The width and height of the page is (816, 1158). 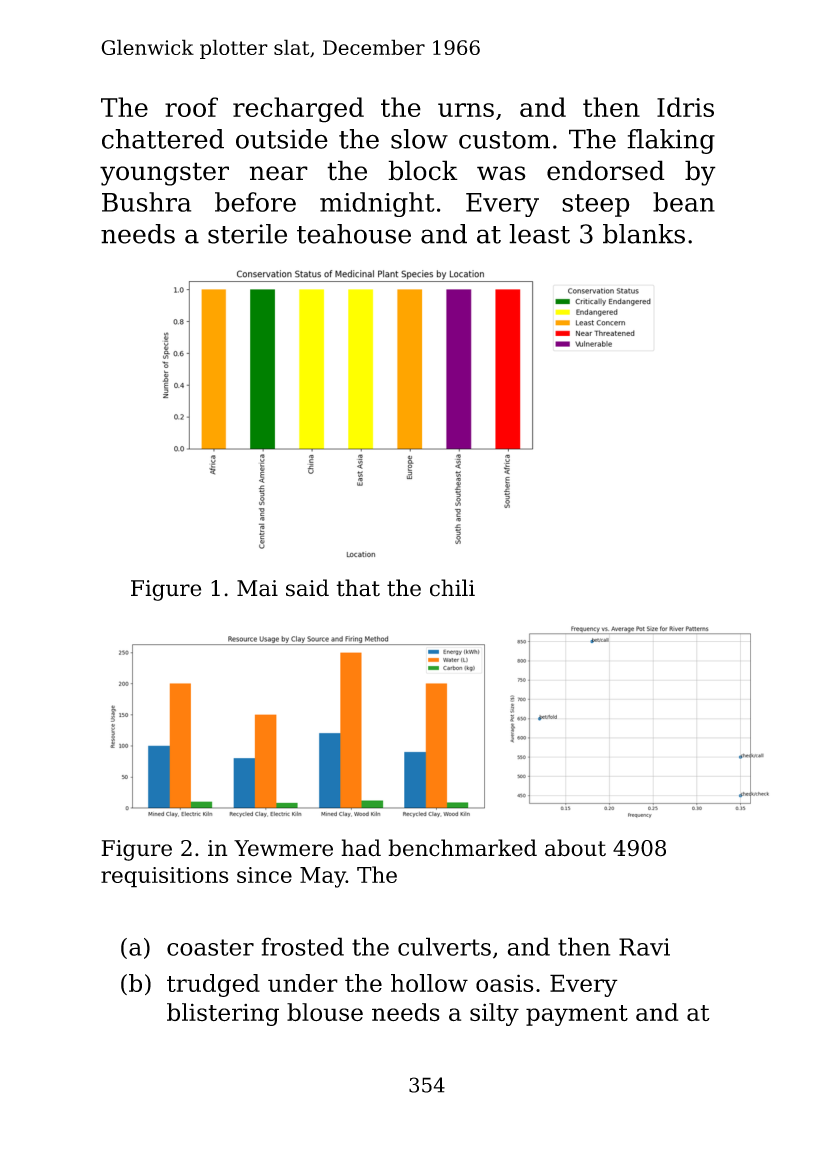 What do you see at coordinates (247, 234) in the page?
I see `sterile` at bounding box center [247, 234].
